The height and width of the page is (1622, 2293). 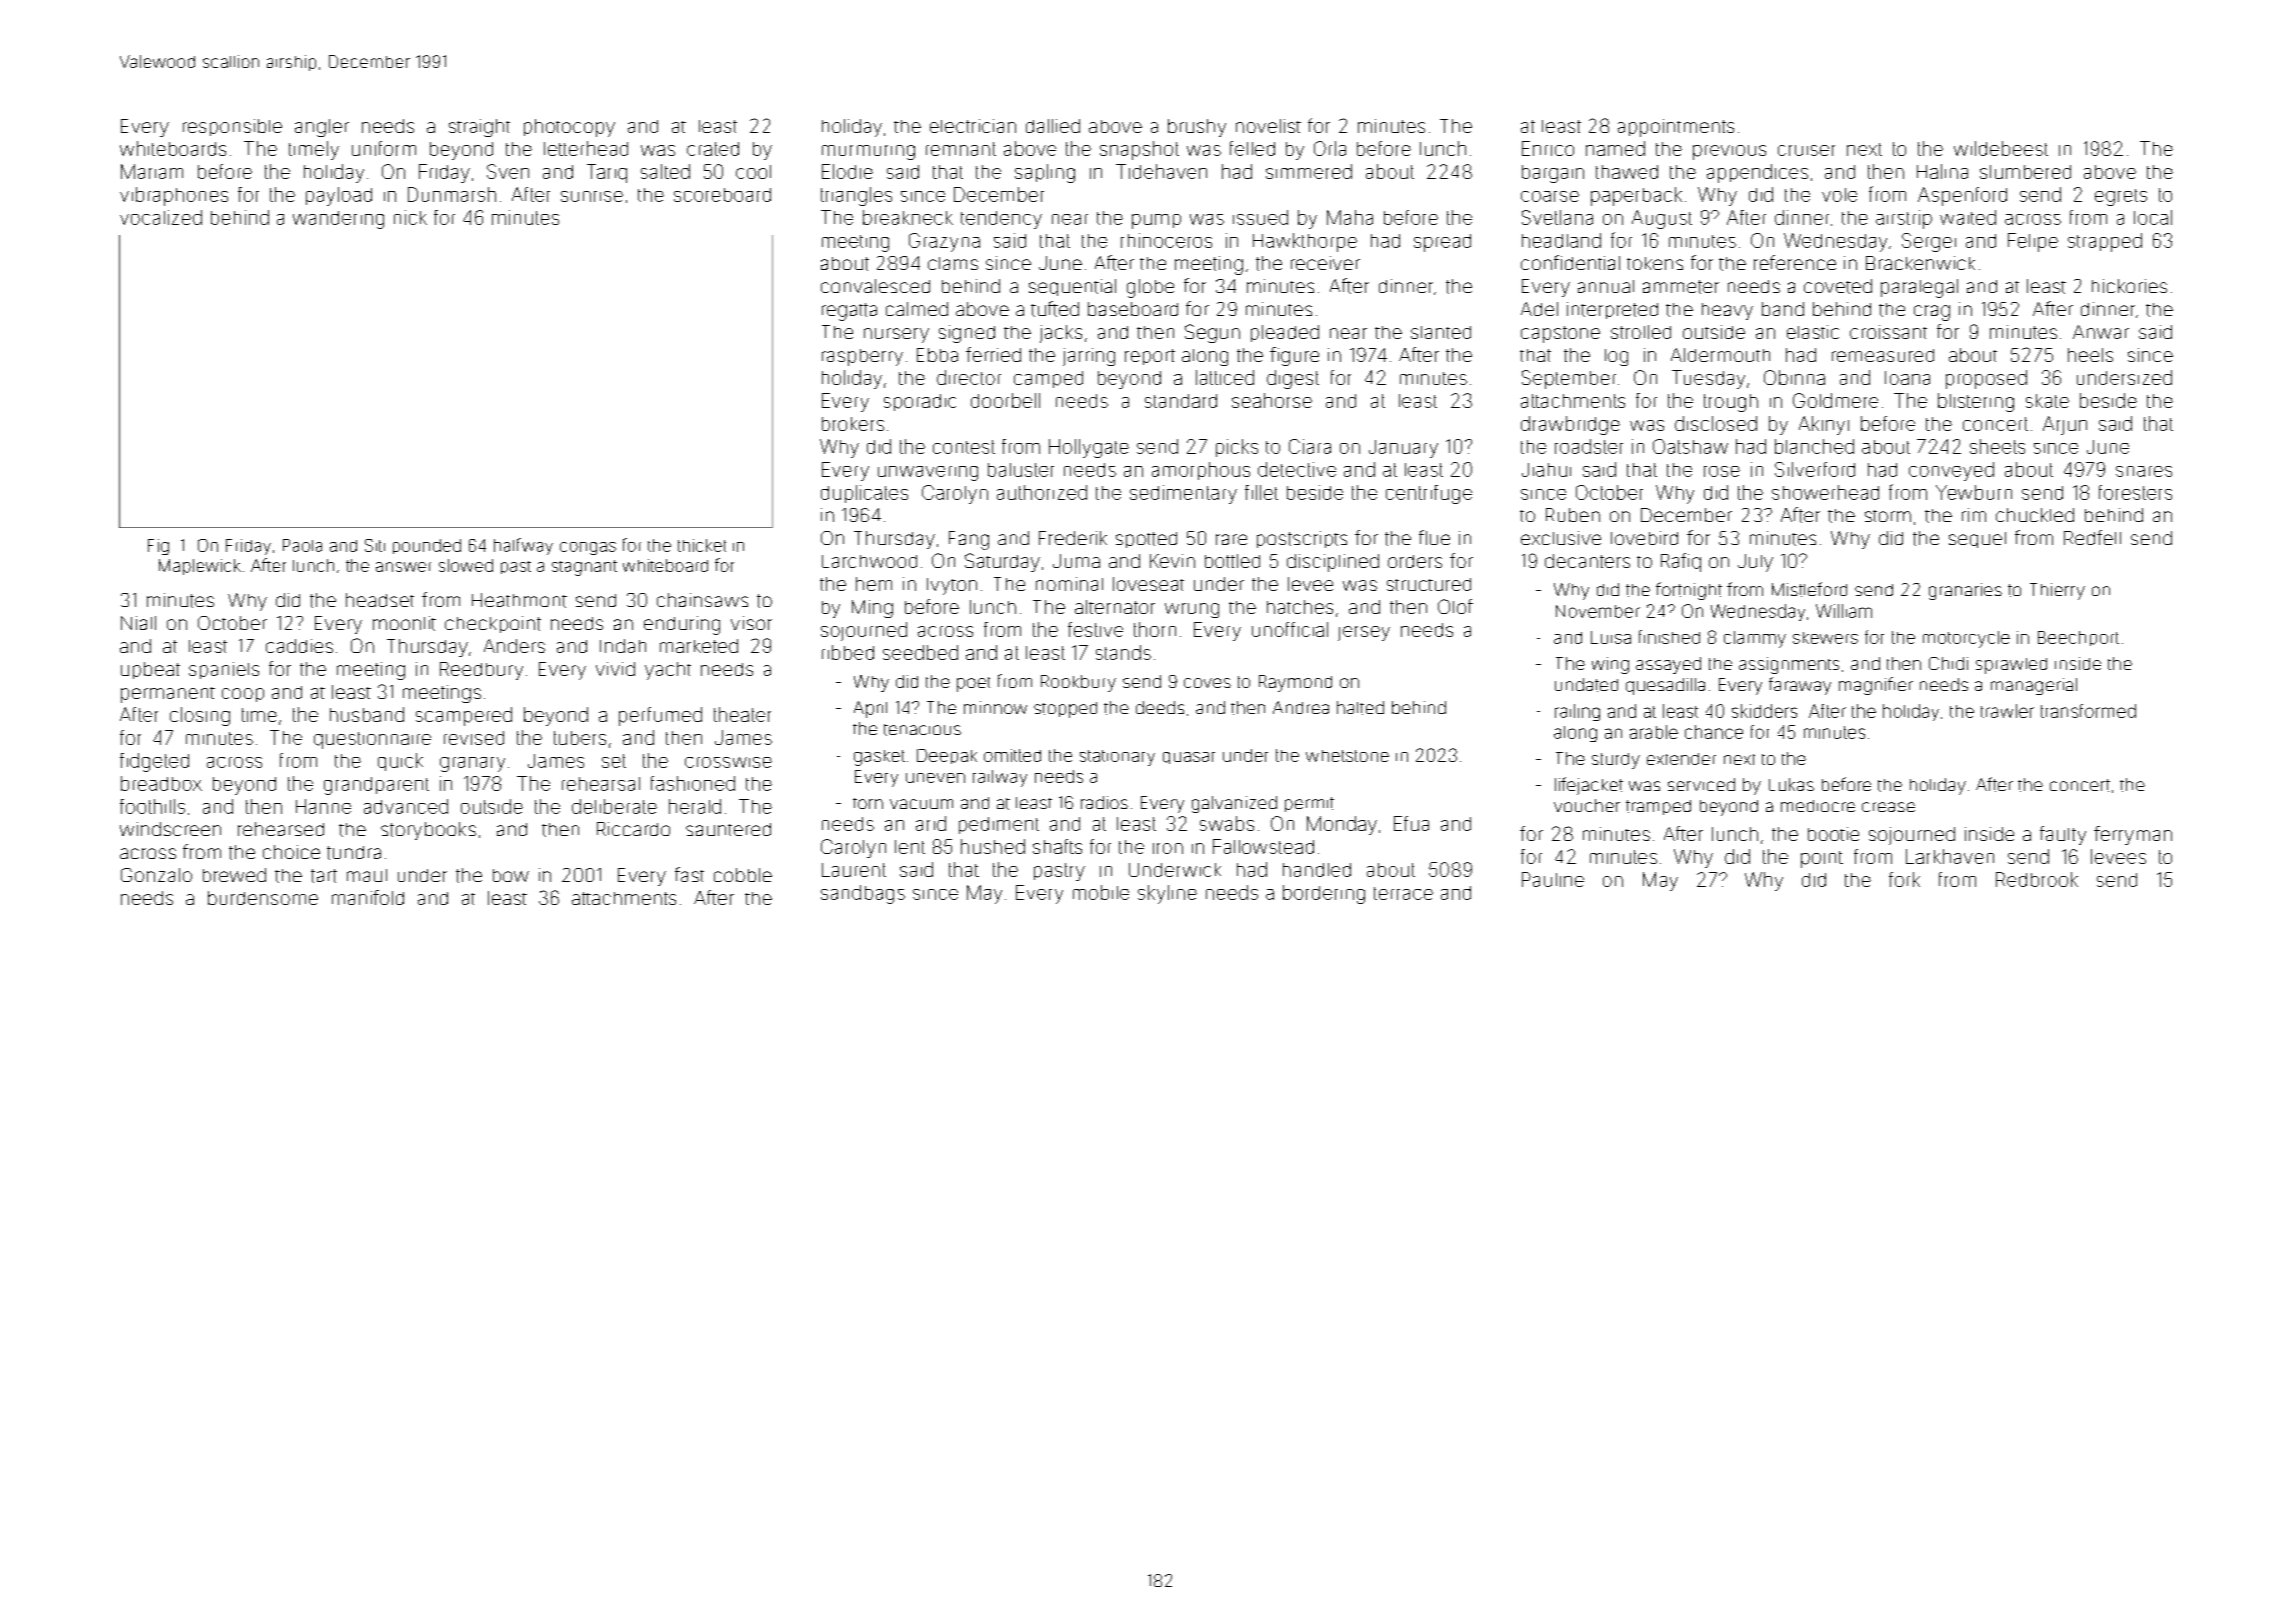 I want to click on manifold, so click(x=368, y=897).
